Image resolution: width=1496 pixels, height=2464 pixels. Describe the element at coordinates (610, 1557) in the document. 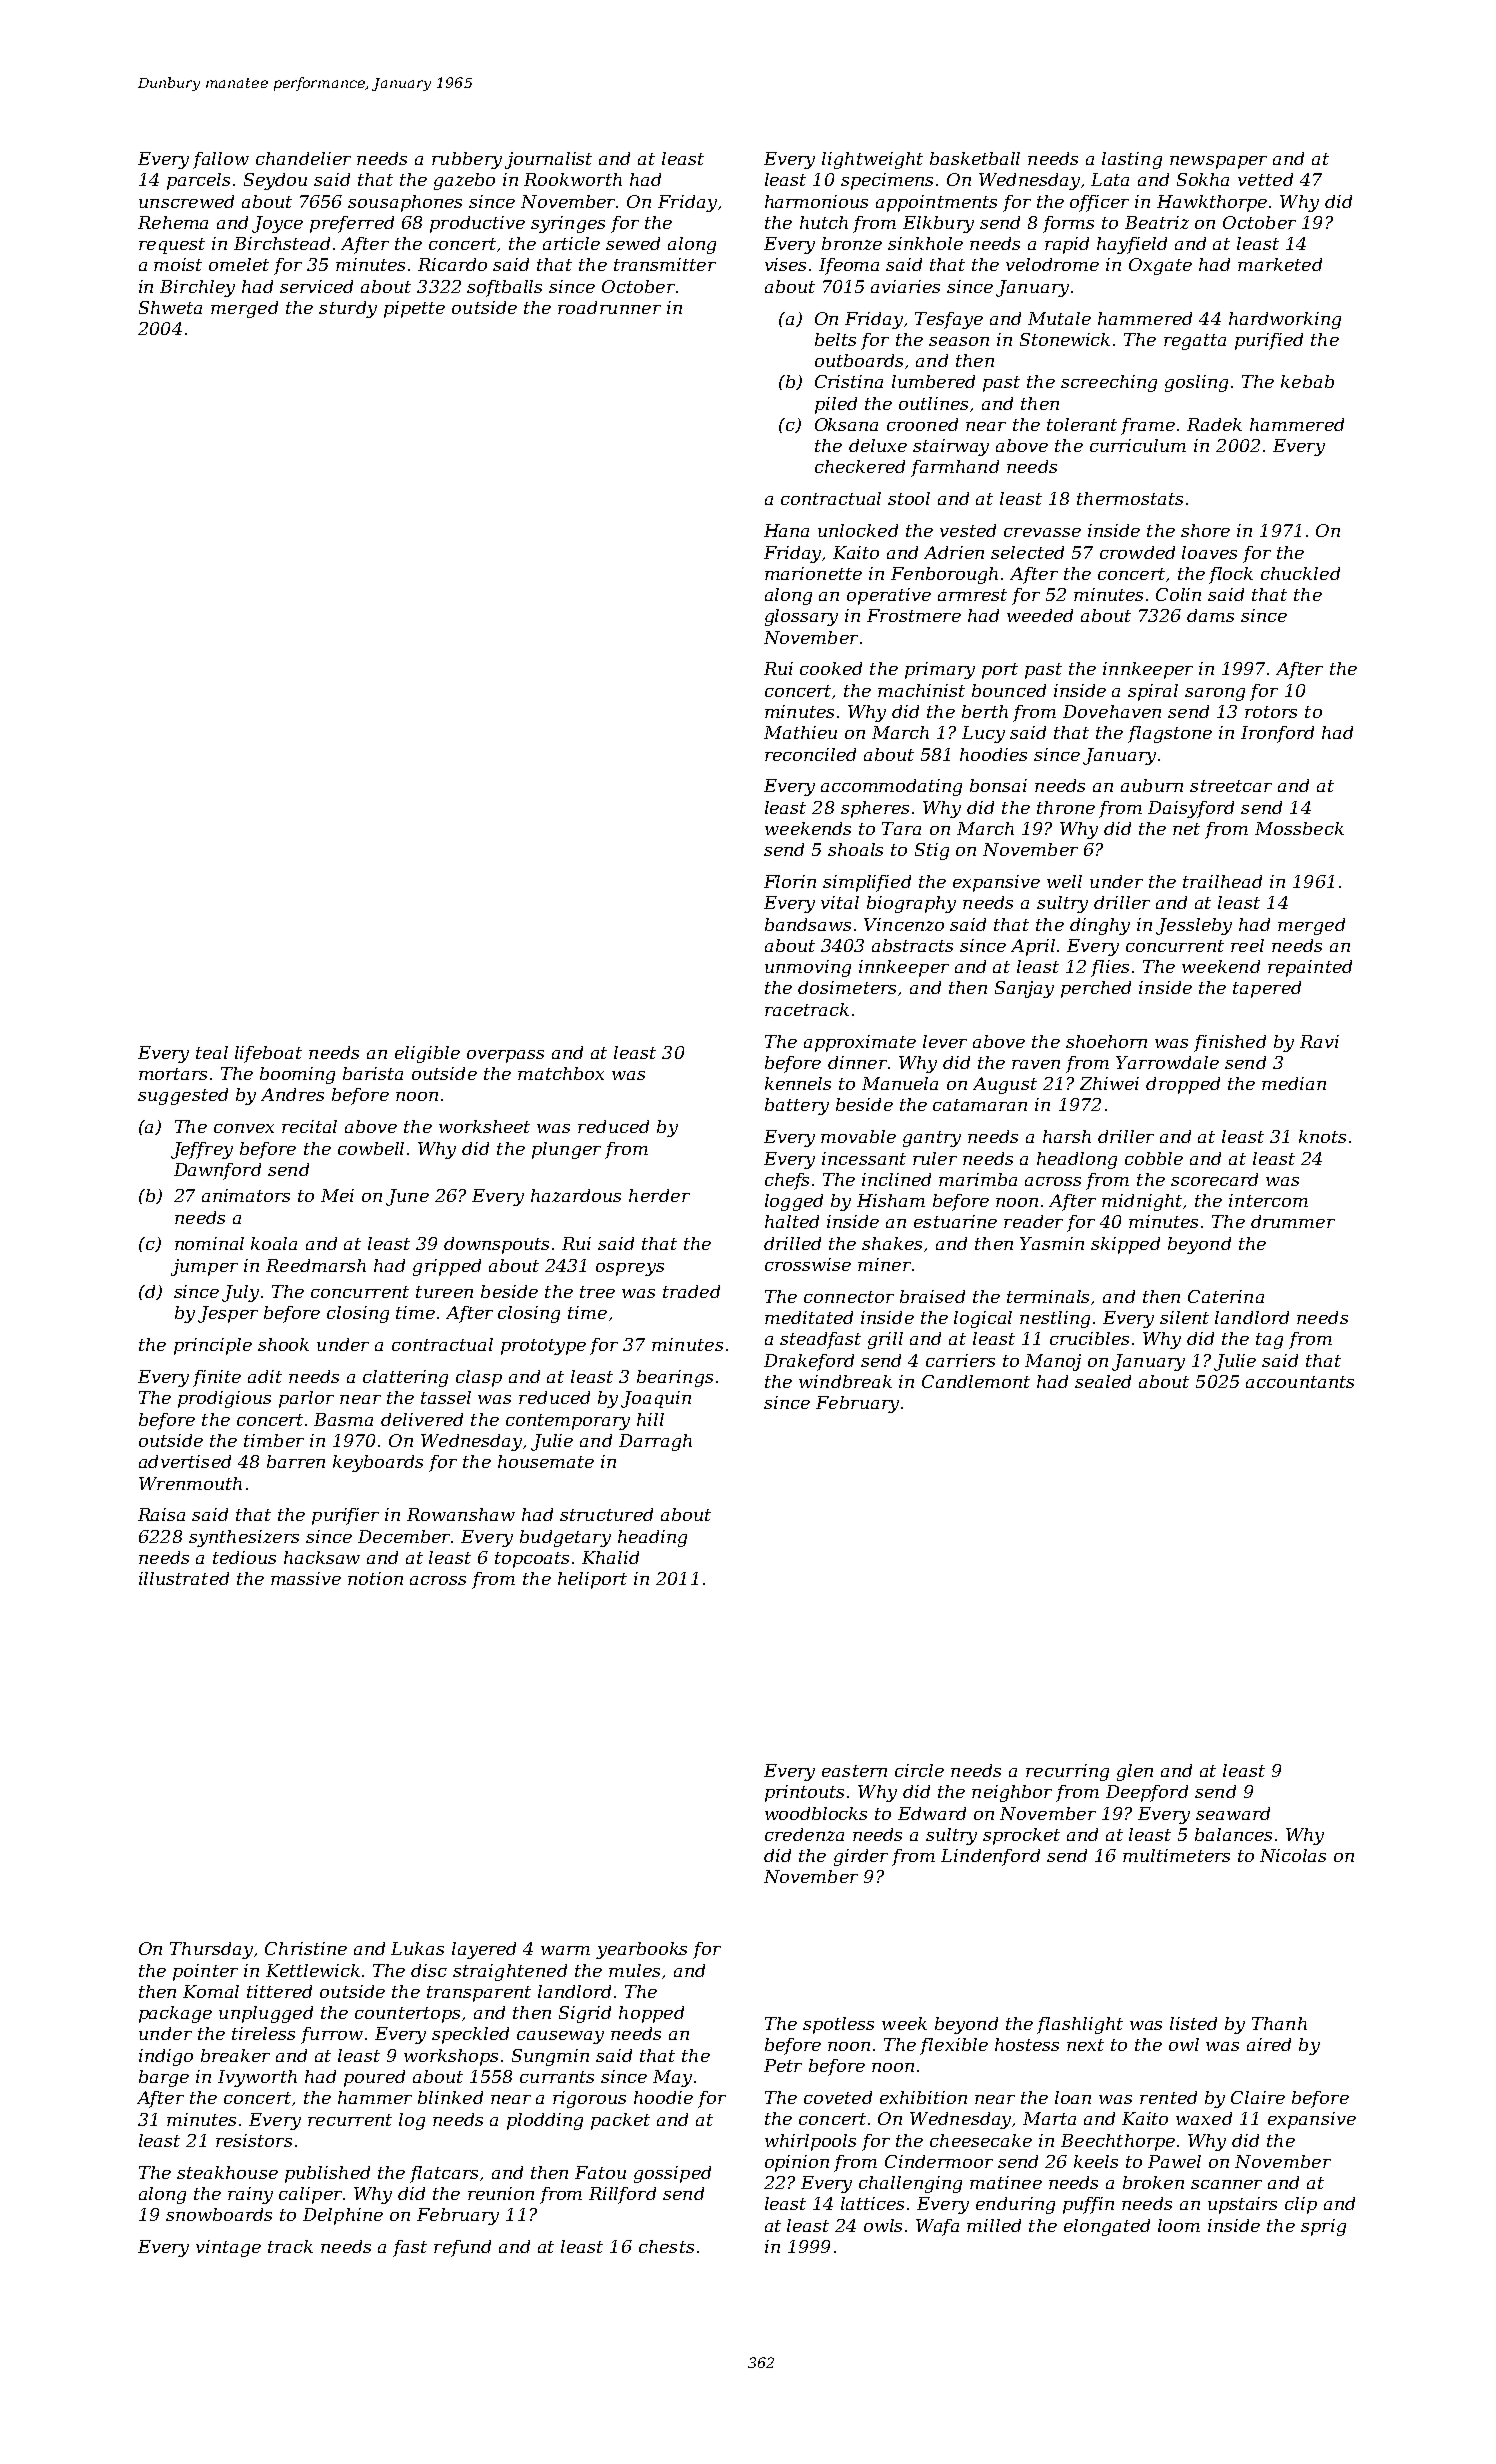

I see `Khalid` at that location.
